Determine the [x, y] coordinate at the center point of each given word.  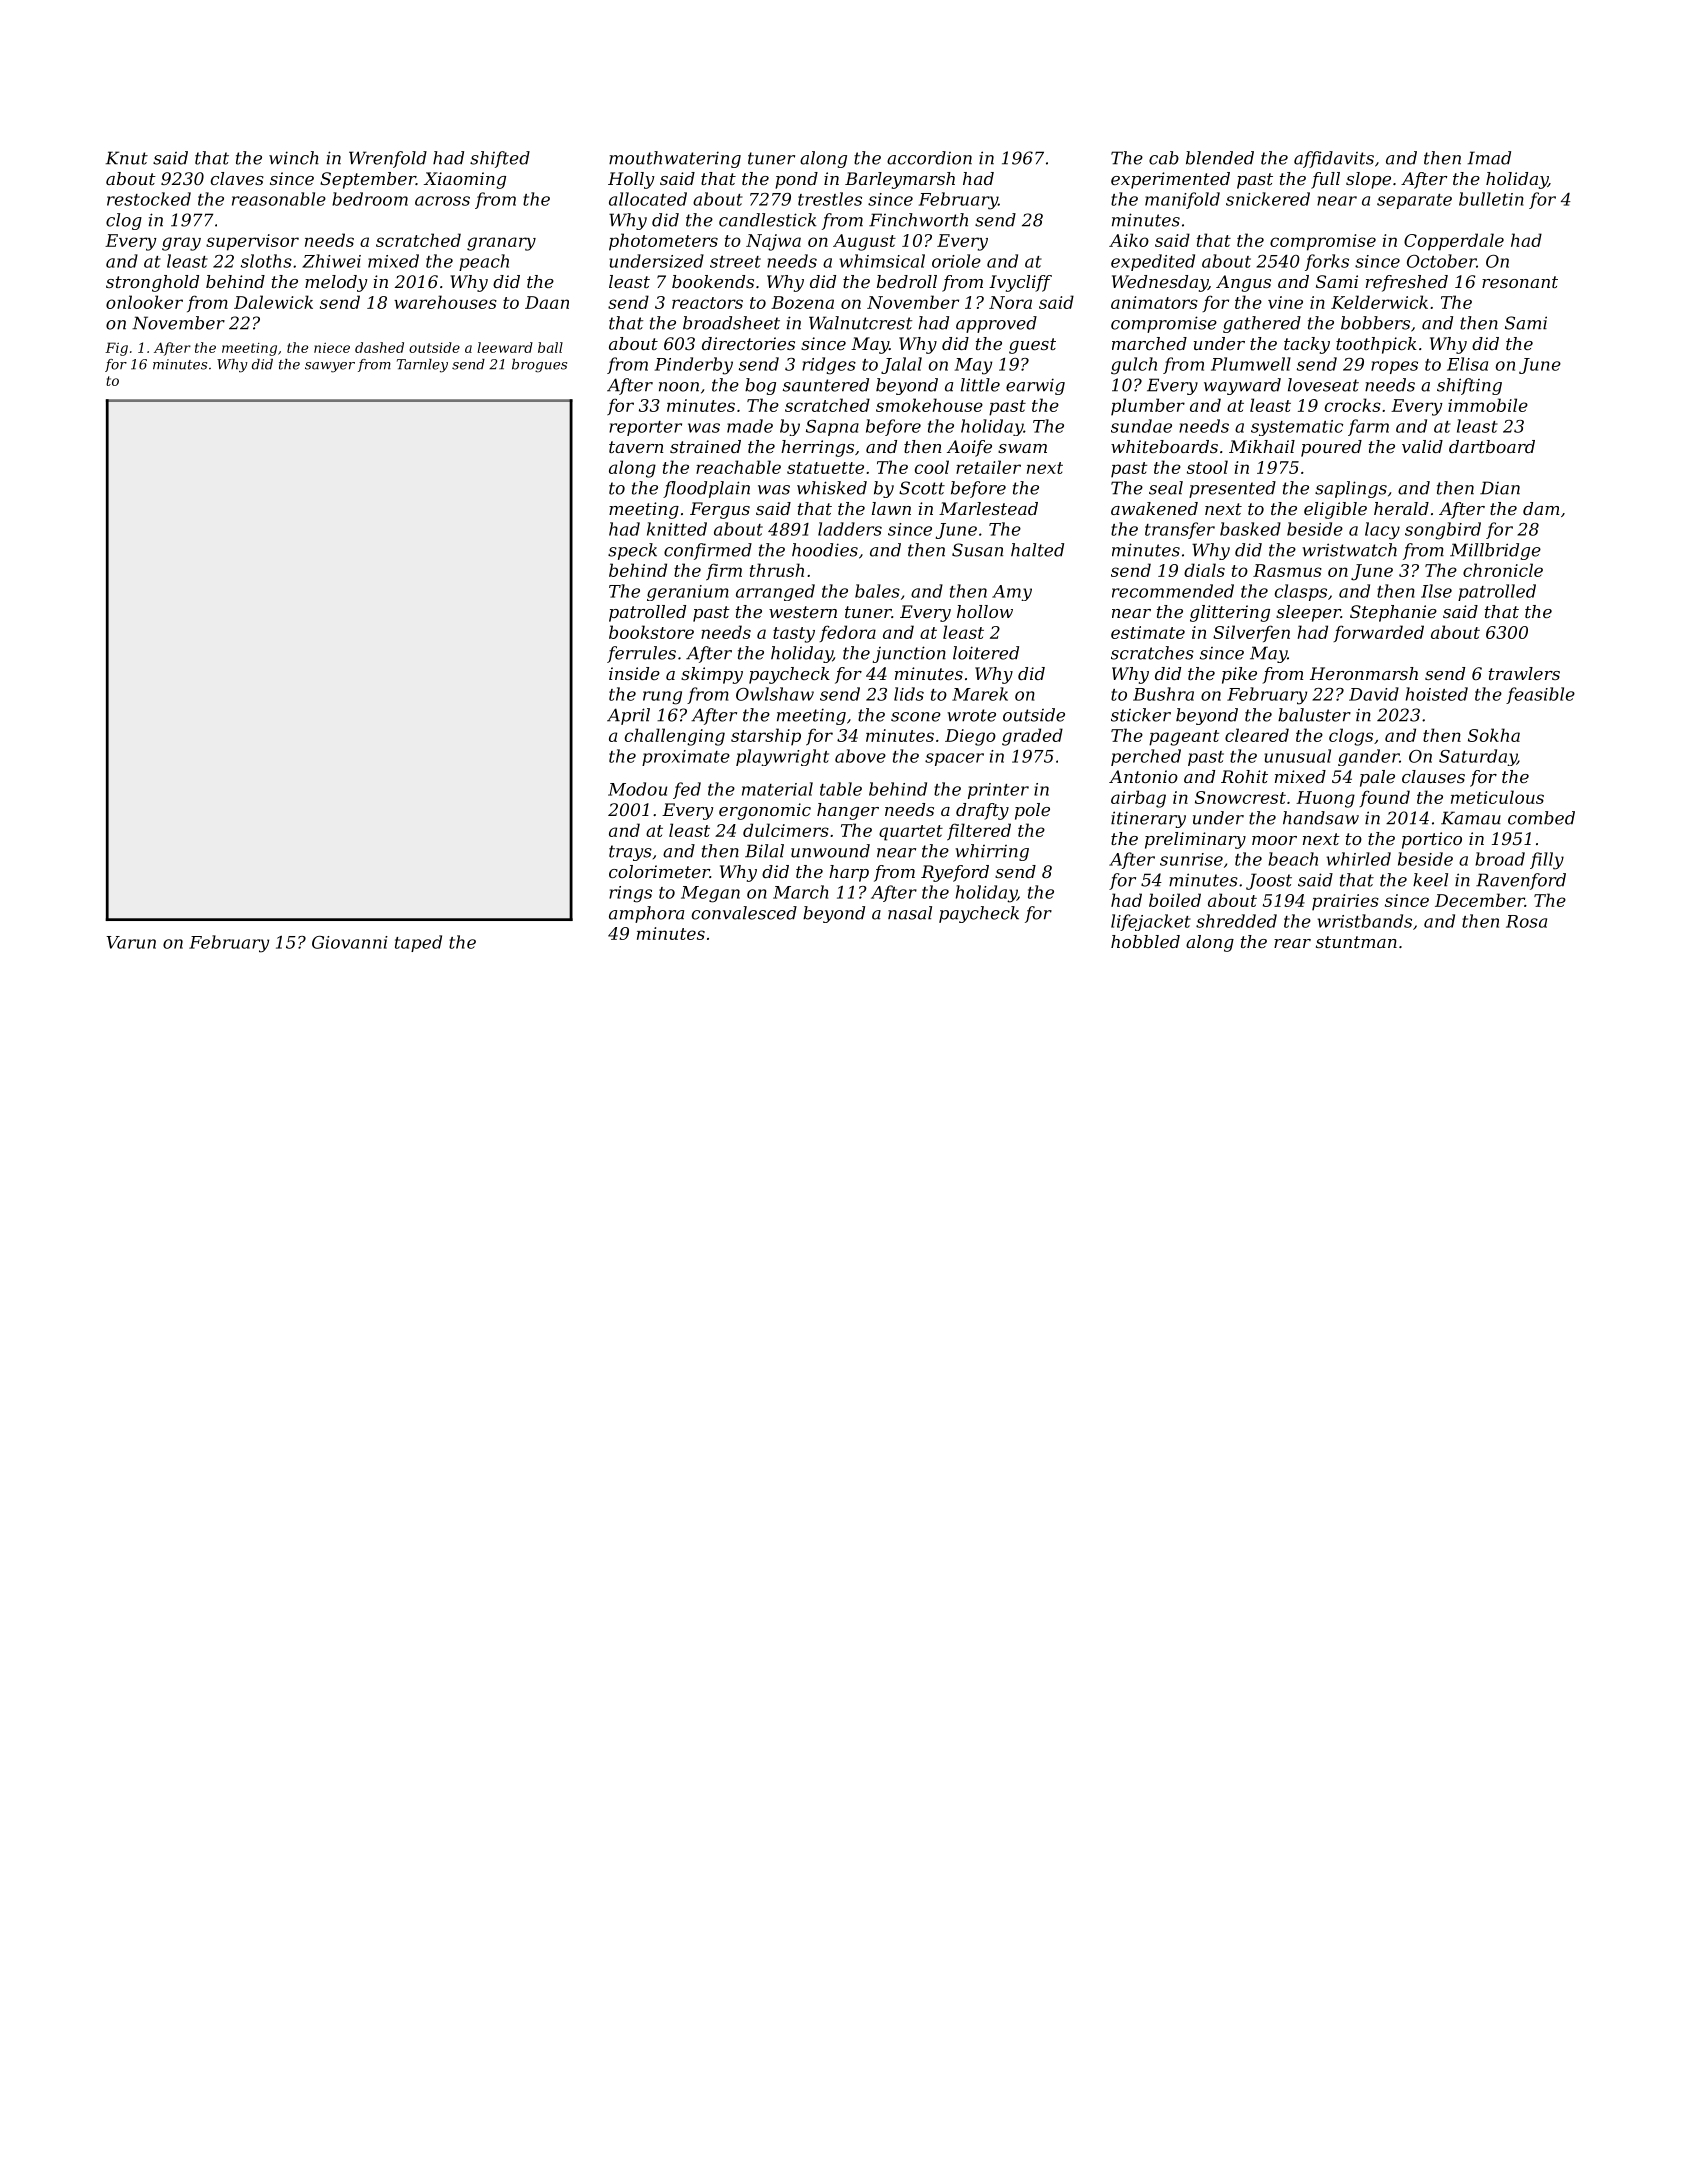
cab [1164, 158]
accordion [929, 158]
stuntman [1356, 942]
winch [294, 158]
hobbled [1145, 941]
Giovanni [350, 942]
